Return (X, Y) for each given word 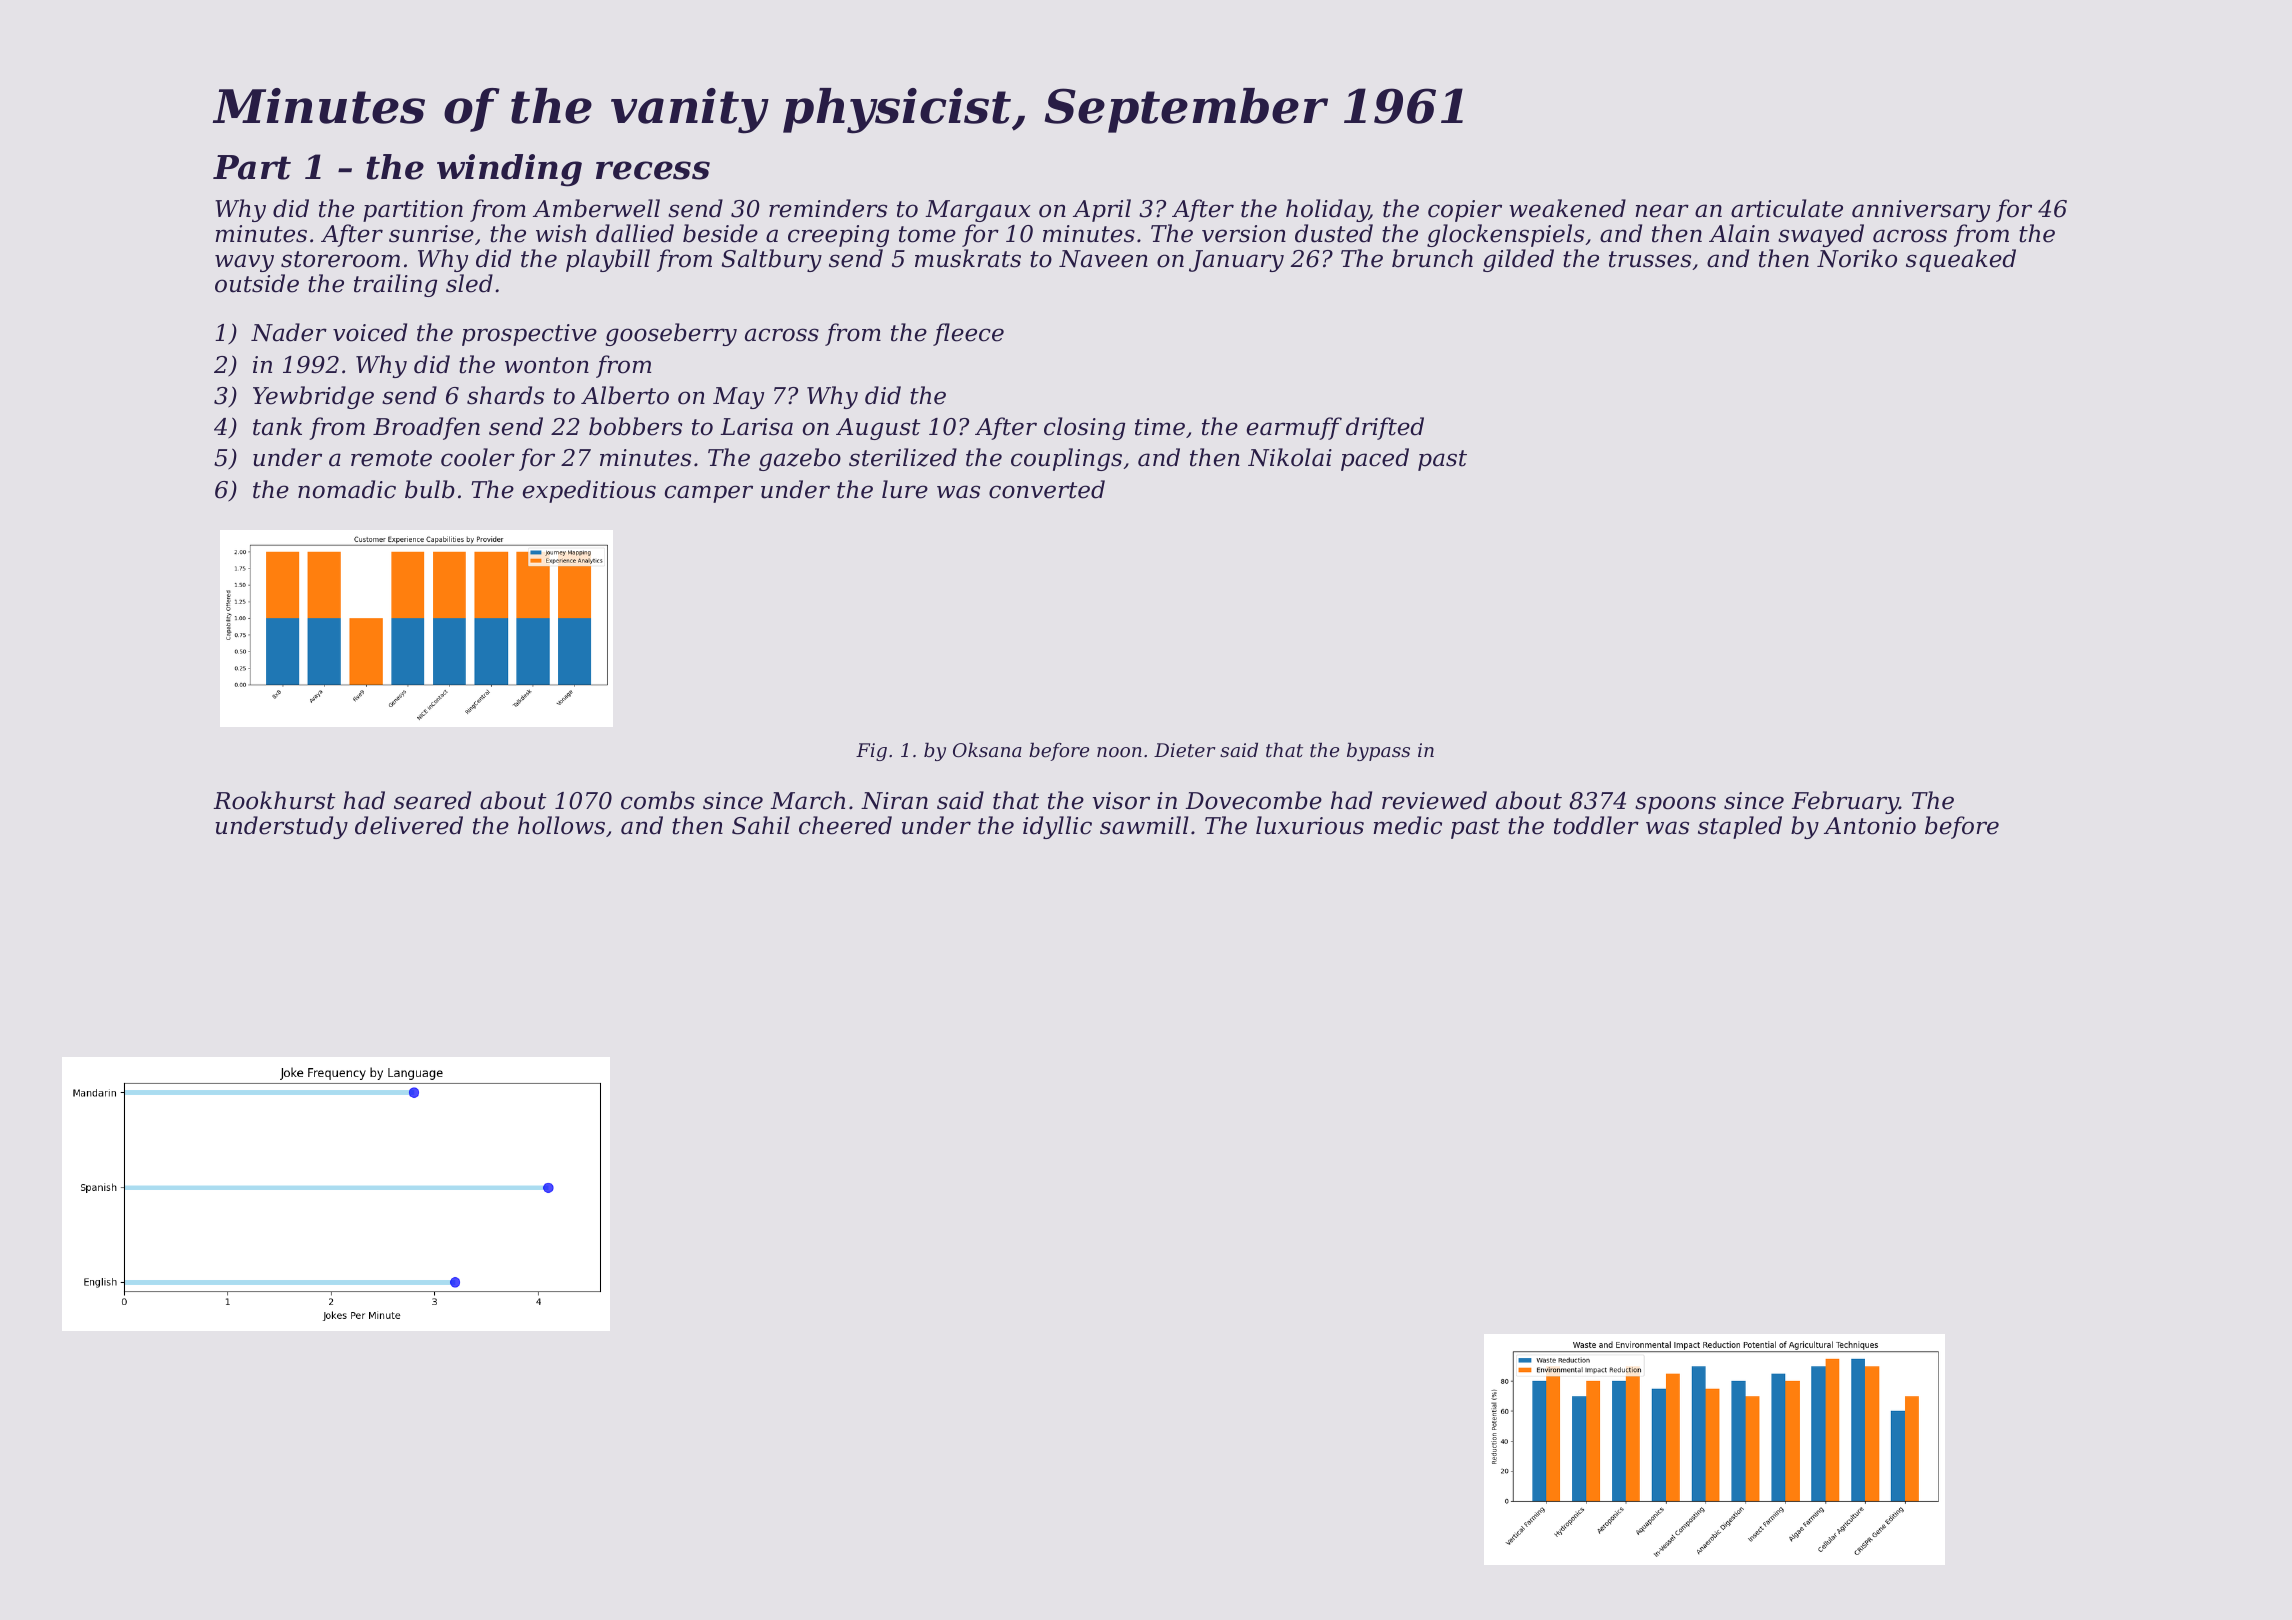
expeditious (589, 491)
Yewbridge (313, 397)
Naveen (1103, 259)
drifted (1385, 428)
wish (561, 233)
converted (1047, 489)
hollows (561, 825)
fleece (968, 334)
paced (1375, 459)
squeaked (1961, 260)
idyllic (1057, 827)
